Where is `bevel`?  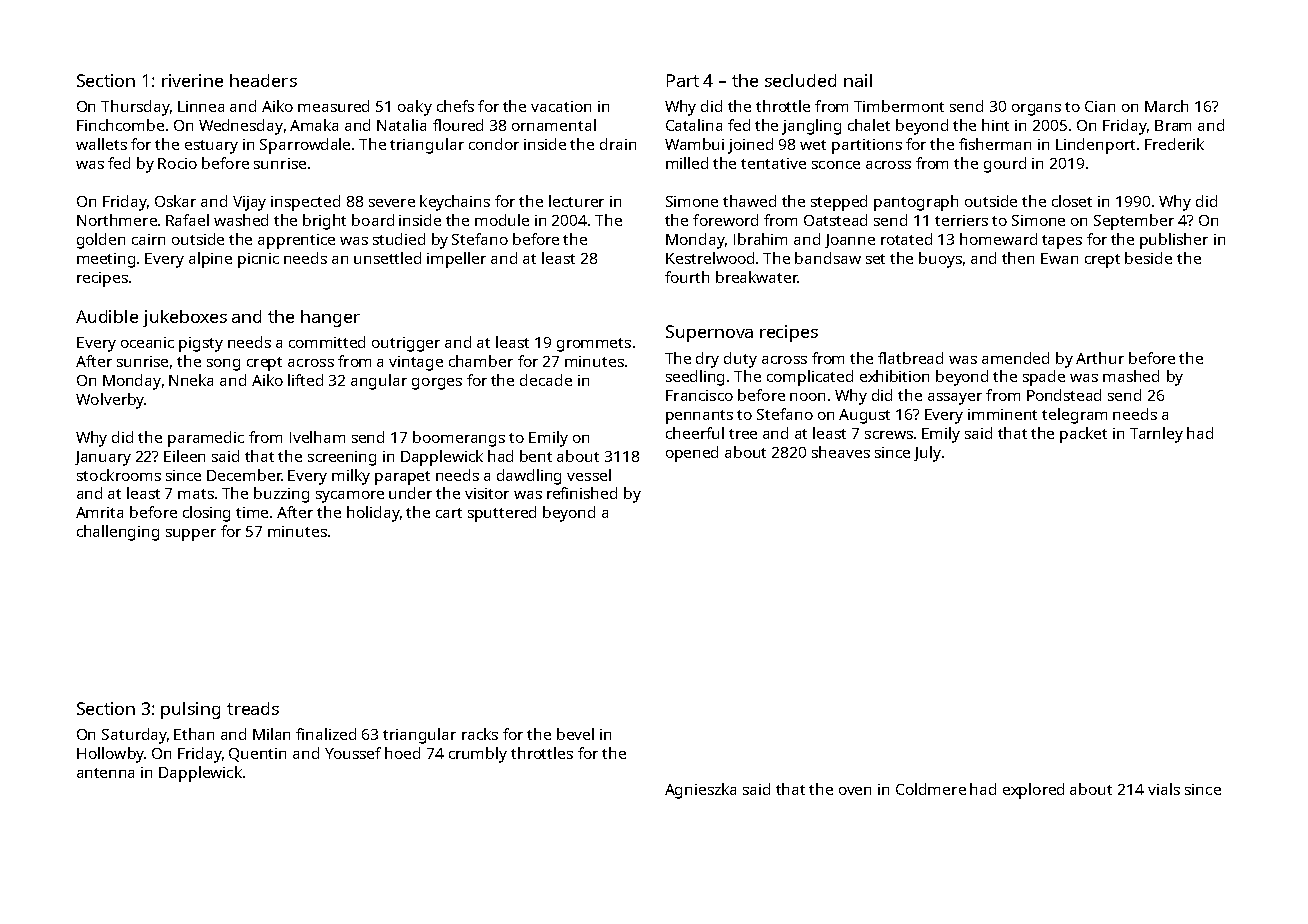 bevel is located at coordinates (575, 734).
